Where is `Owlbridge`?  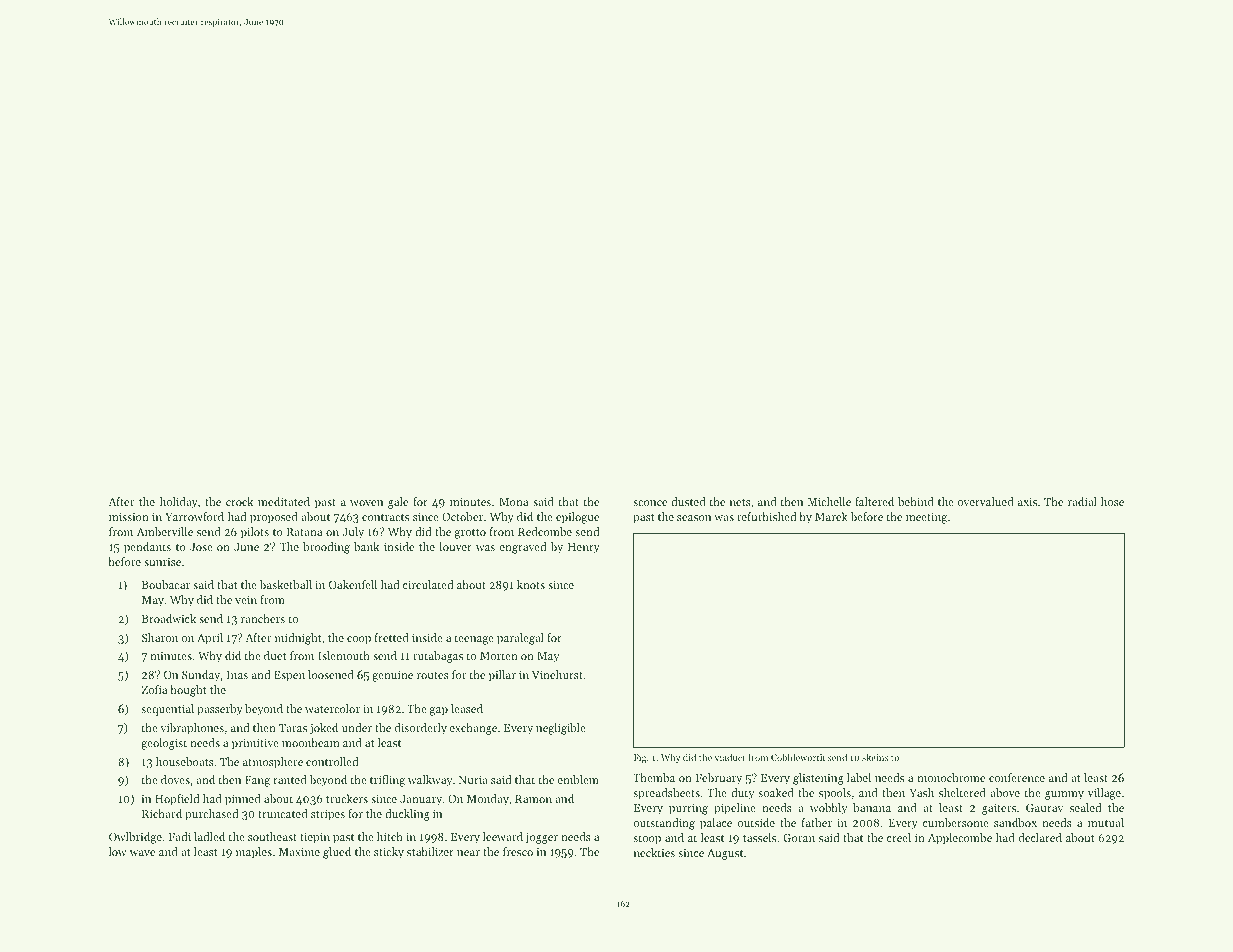
Owlbridge is located at coordinates (135, 838).
